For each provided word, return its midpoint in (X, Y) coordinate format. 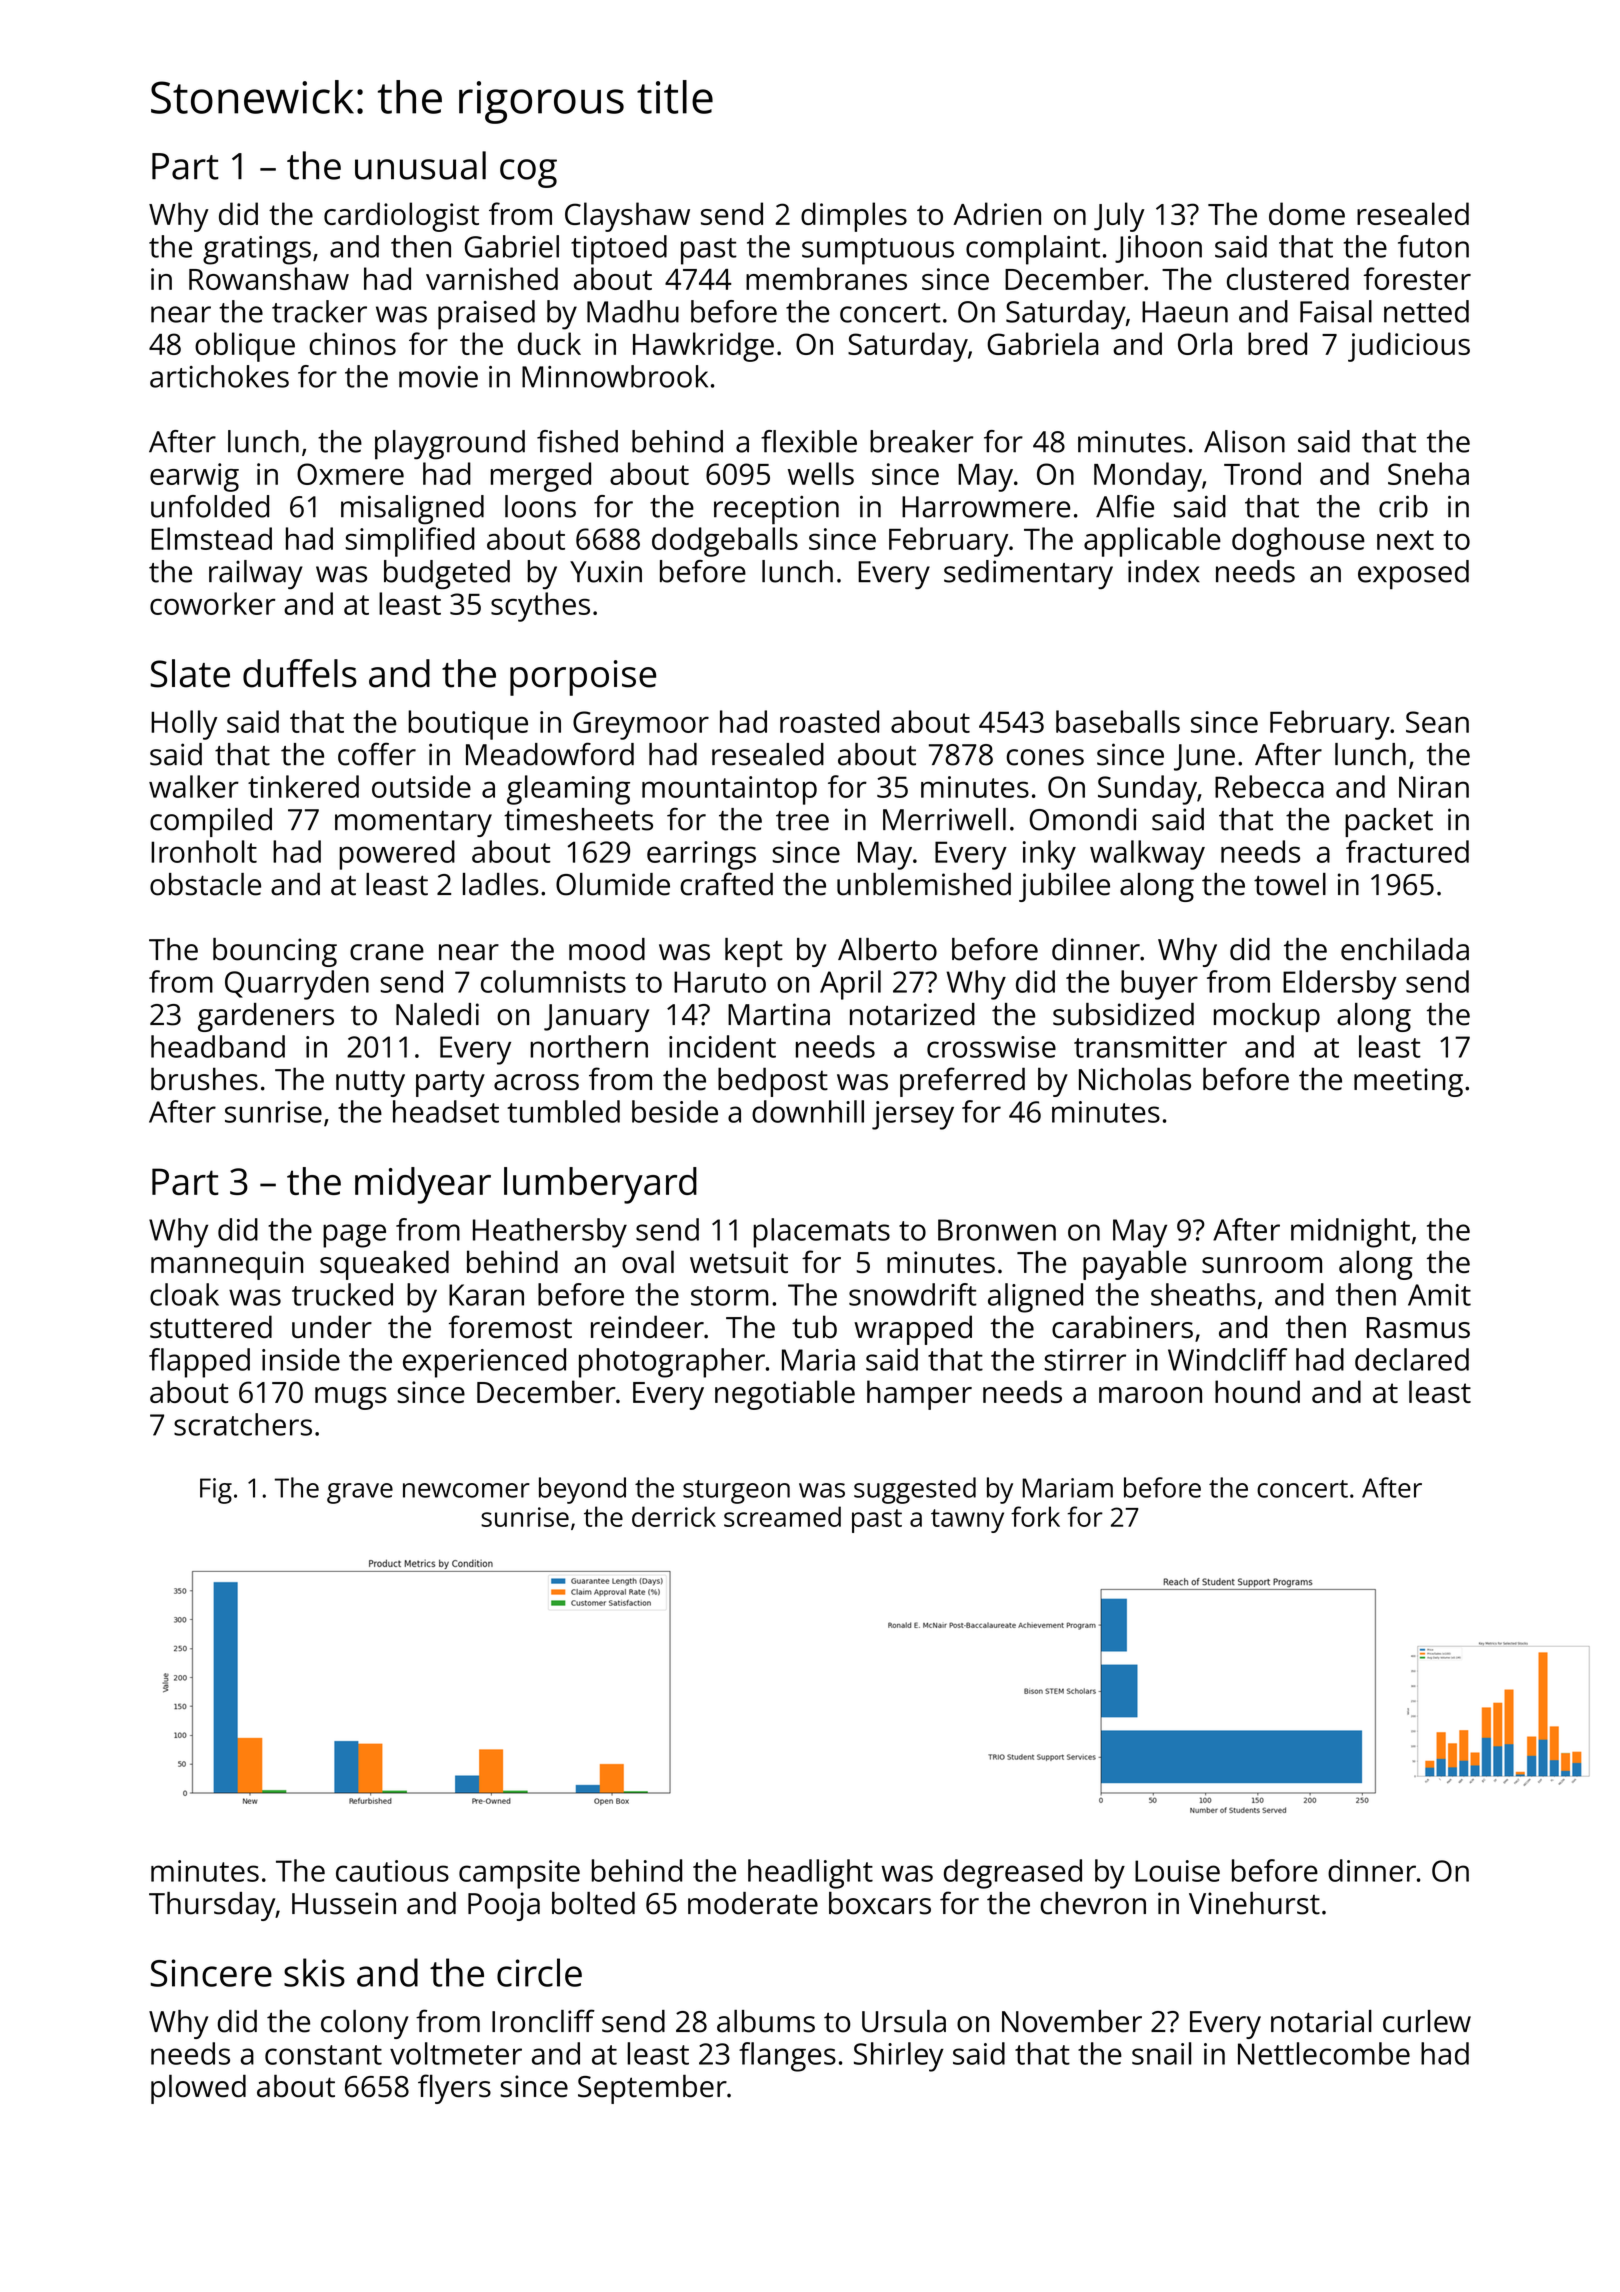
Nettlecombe (1324, 2053)
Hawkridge (703, 347)
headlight (810, 1874)
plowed (198, 2089)
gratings (257, 250)
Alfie (1125, 506)
